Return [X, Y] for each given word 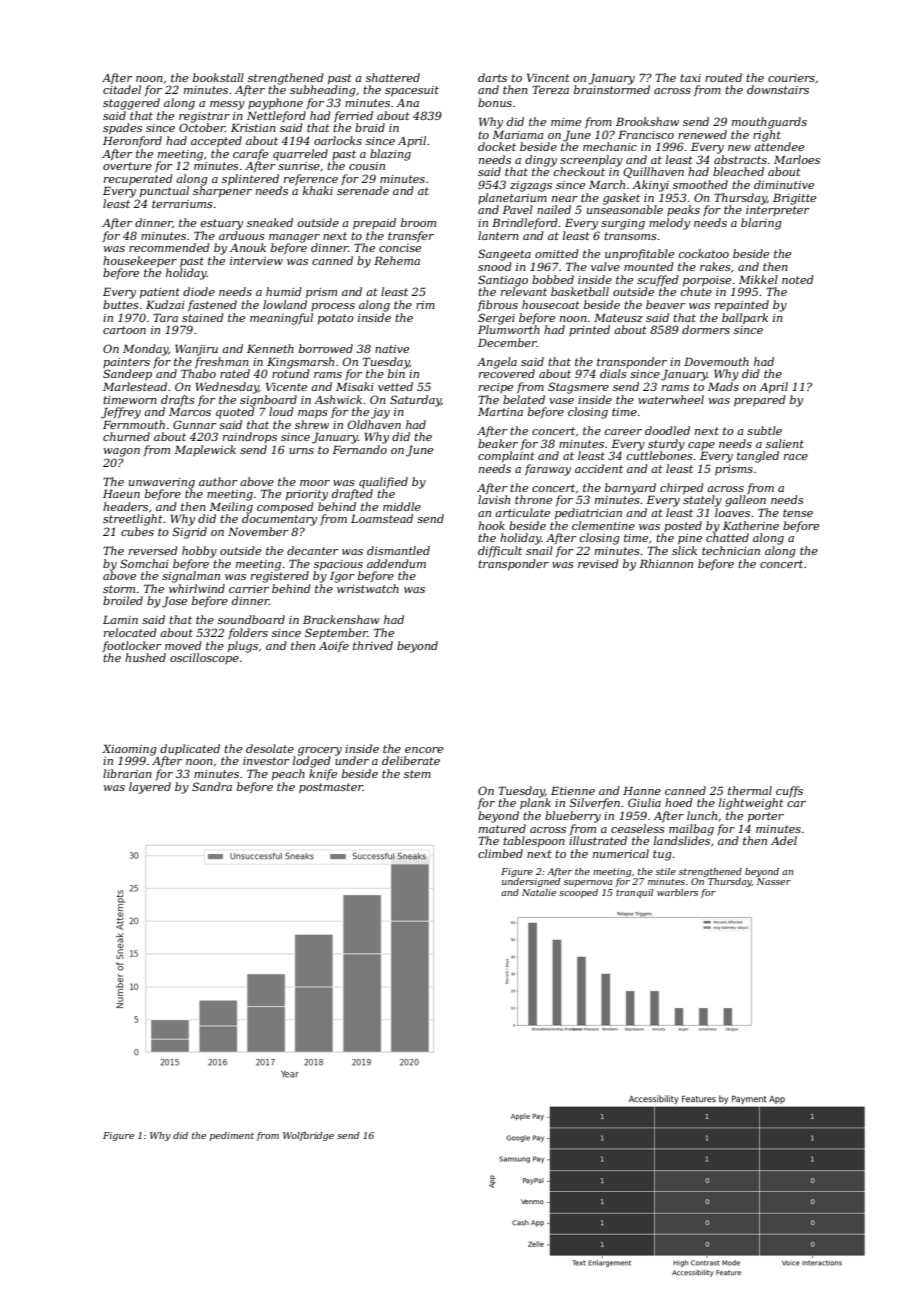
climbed [500, 853]
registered [280, 577]
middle [402, 506]
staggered [131, 104]
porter [766, 817]
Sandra [212, 786]
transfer [411, 236]
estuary [222, 224]
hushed [145, 657]
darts [492, 77]
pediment [232, 1136]
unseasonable [625, 209]
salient [785, 443]
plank [535, 804]
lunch [702, 815]
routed [723, 77]
